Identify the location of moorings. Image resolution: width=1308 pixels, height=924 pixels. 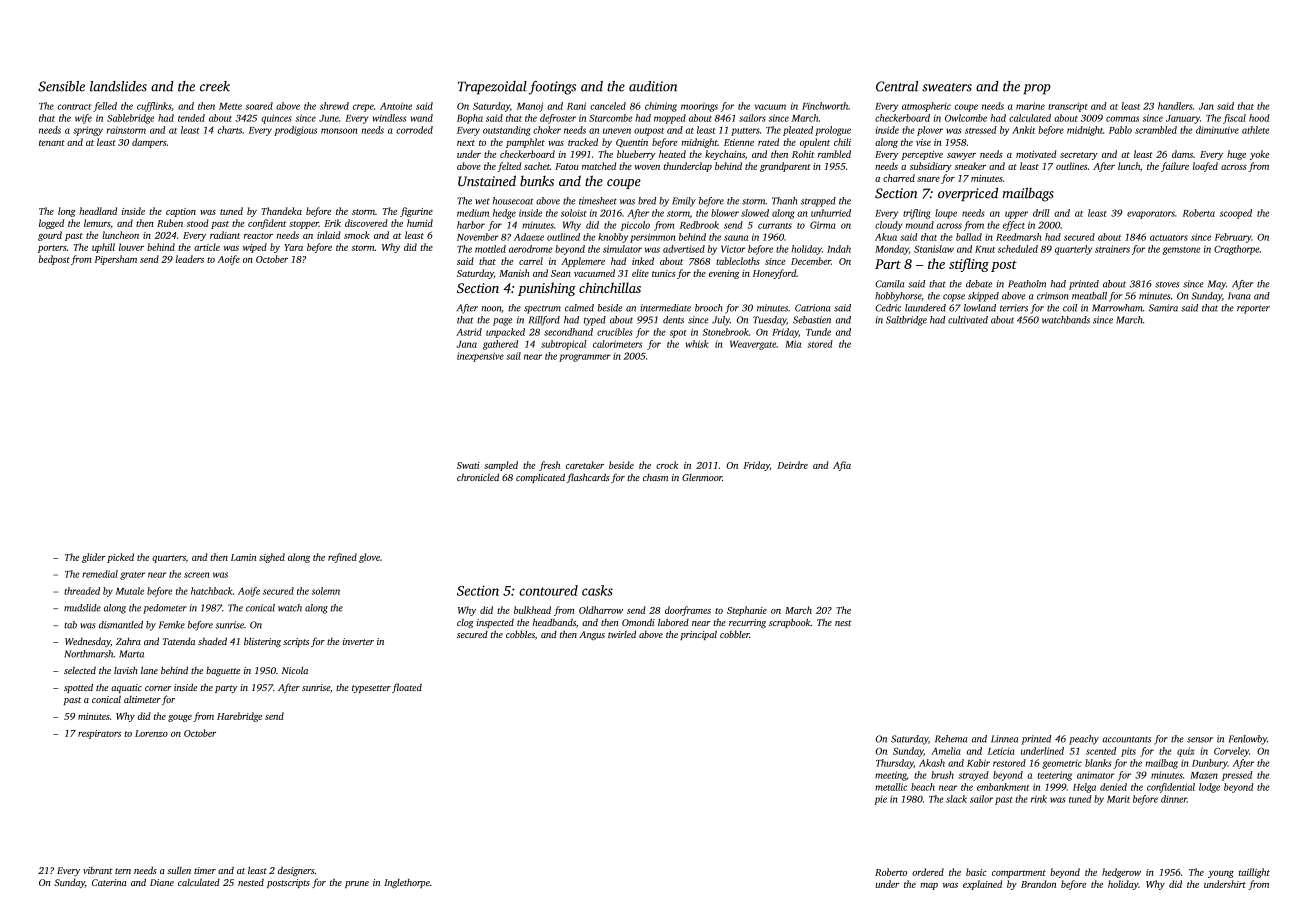
(699, 107).
